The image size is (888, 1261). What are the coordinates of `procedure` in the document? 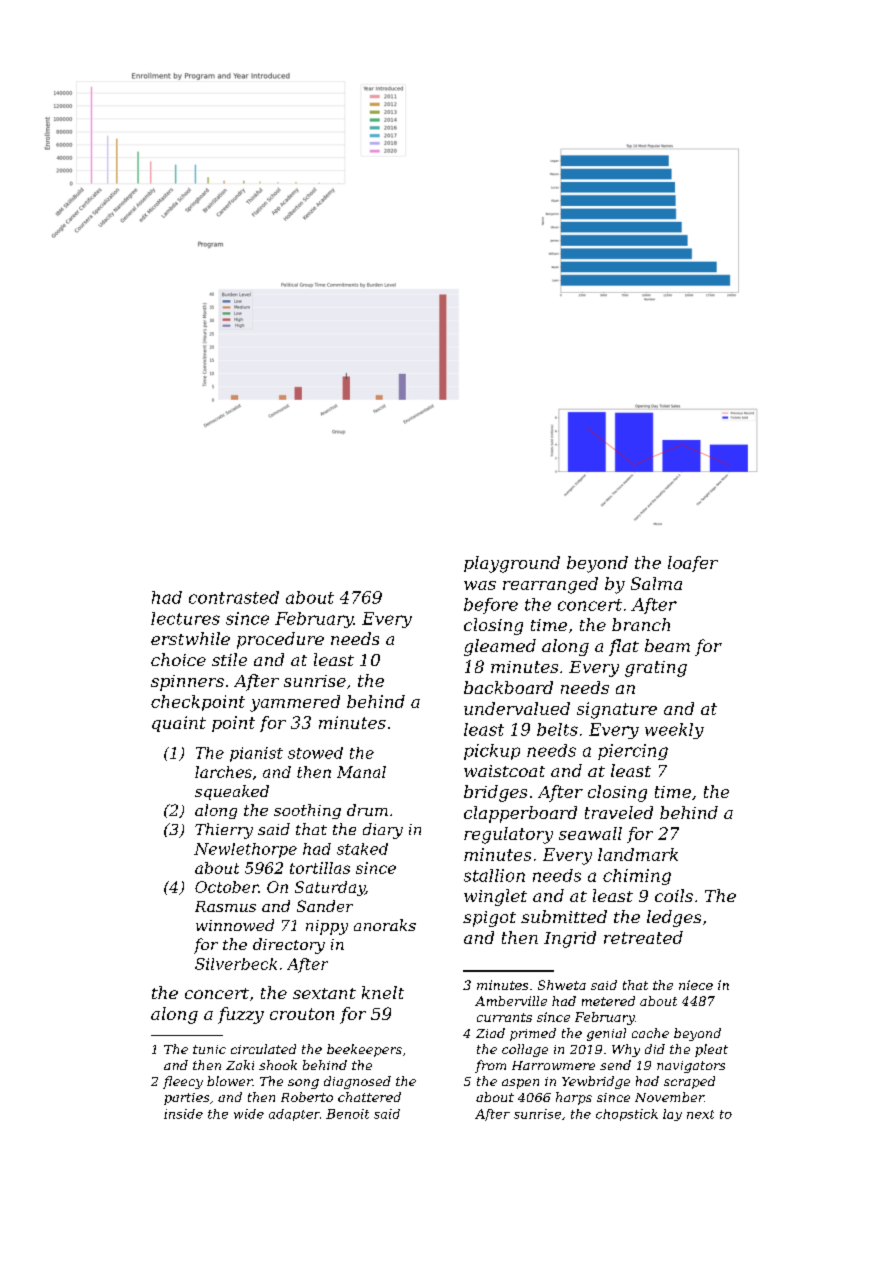 It's located at (280, 640).
